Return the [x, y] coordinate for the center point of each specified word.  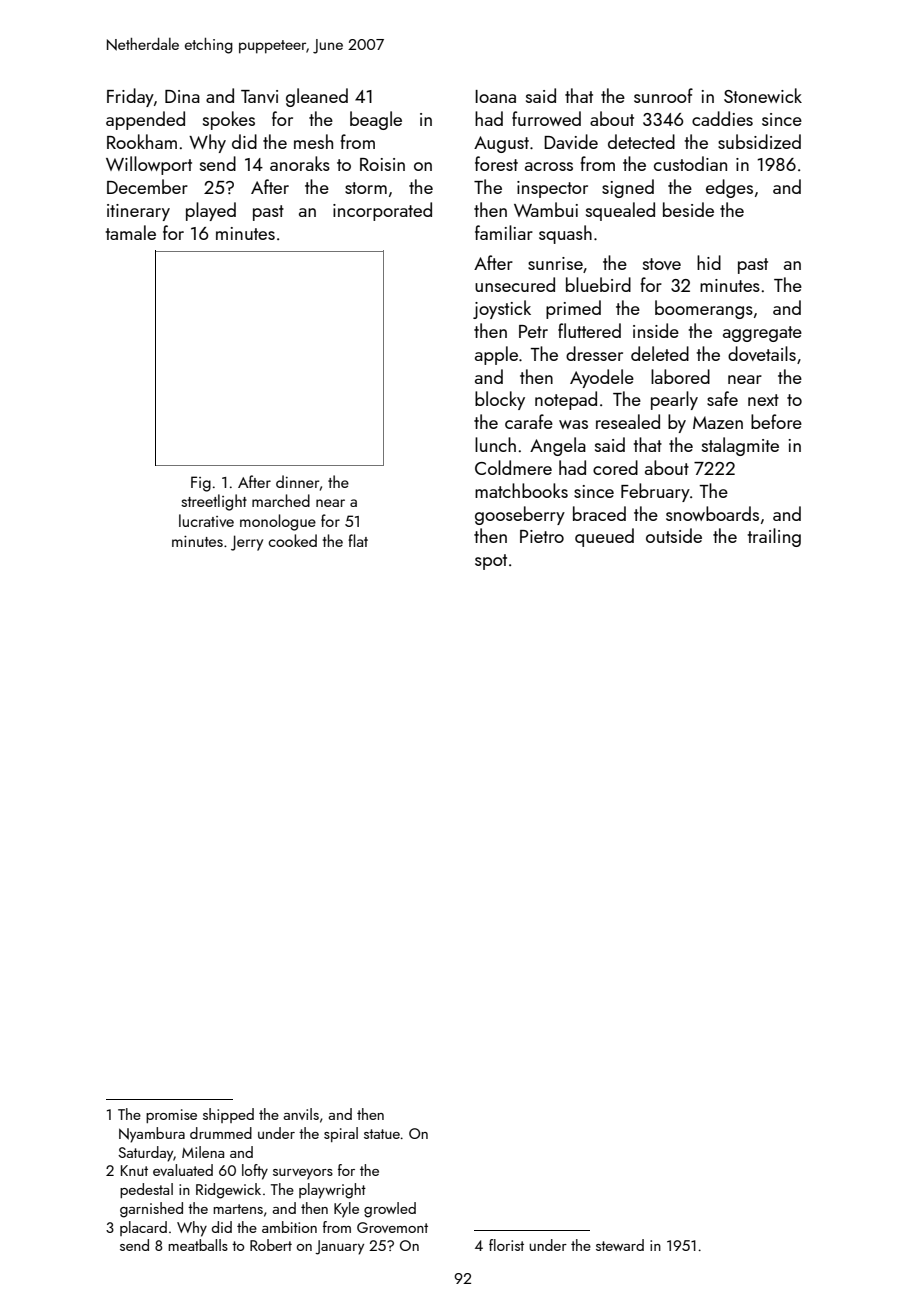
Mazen [718, 422]
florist [506, 1245]
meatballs [198, 1245]
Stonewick [763, 95]
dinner [297, 481]
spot [491, 562]
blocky [500, 400]
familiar [504, 232]
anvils [301, 1114]
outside [674, 535]
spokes [229, 120]
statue [382, 1134]
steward [620, 1245]
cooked [292, 540]
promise [171, 1116]
